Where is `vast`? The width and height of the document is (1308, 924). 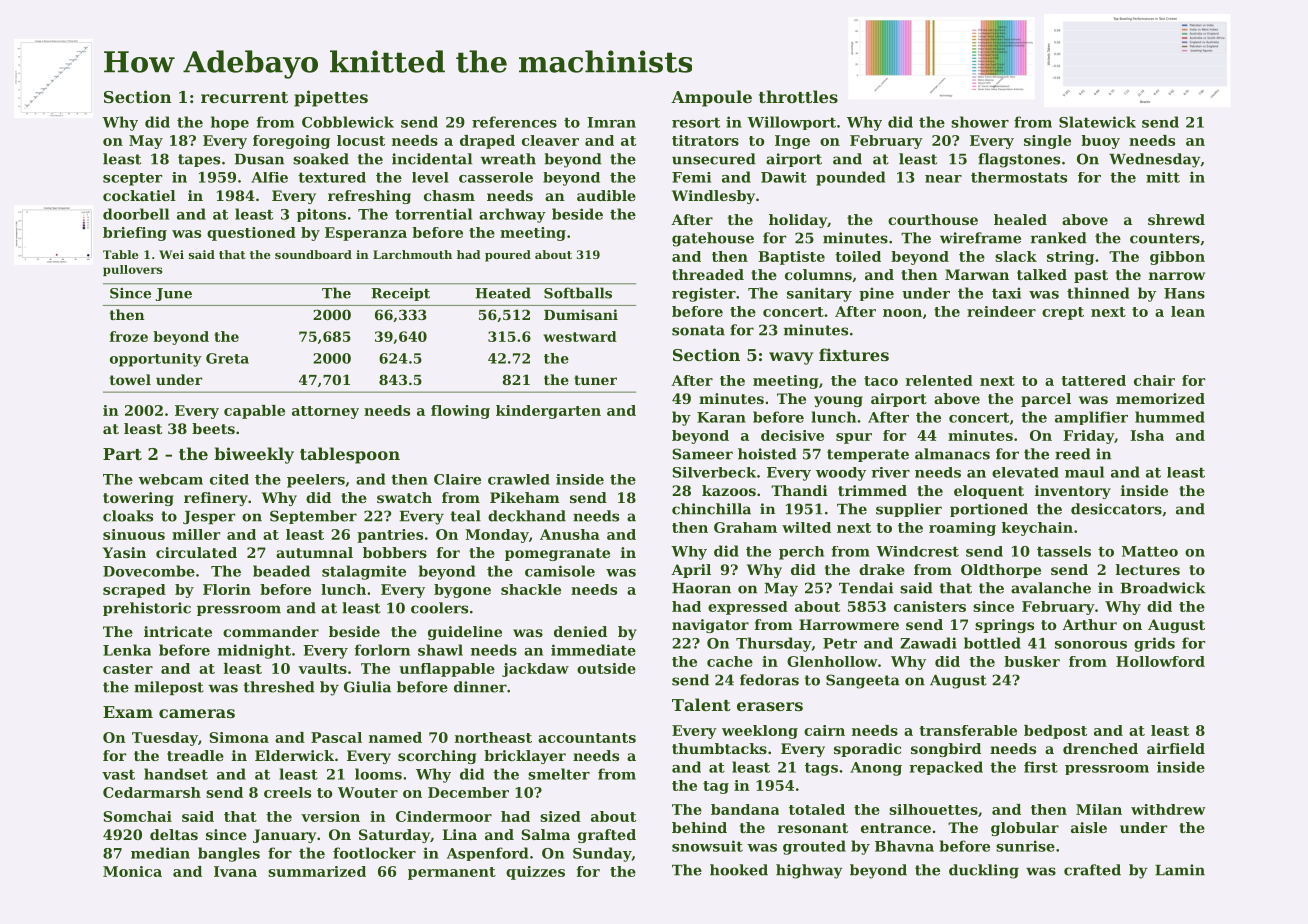 vast is located at coordinates (118, 774).
